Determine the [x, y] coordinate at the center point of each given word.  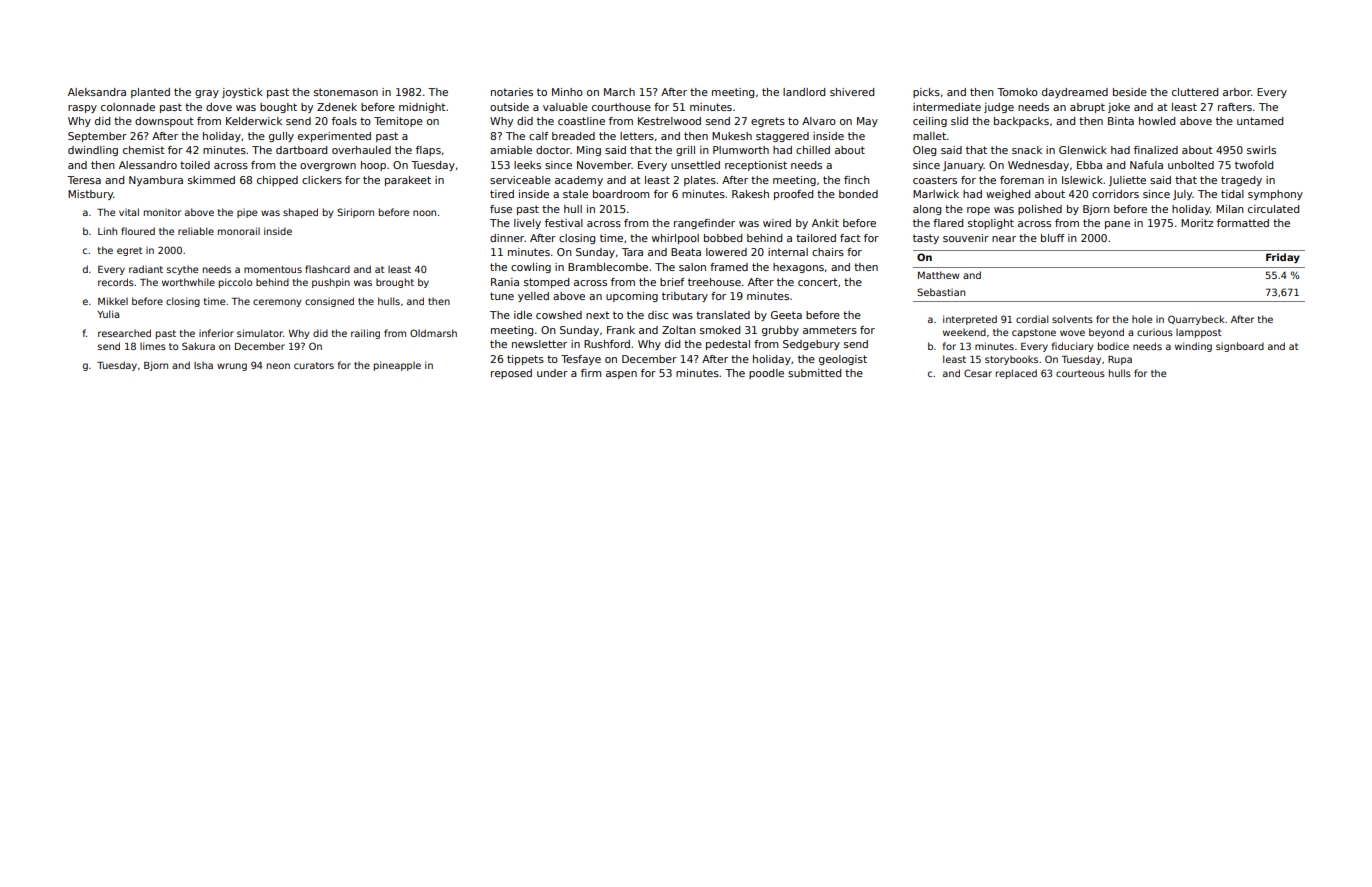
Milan [1230, 209]
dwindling [93, 151]
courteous [1080, 373]
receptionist [756, 166]
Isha [203, 365]
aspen [621, 375]
